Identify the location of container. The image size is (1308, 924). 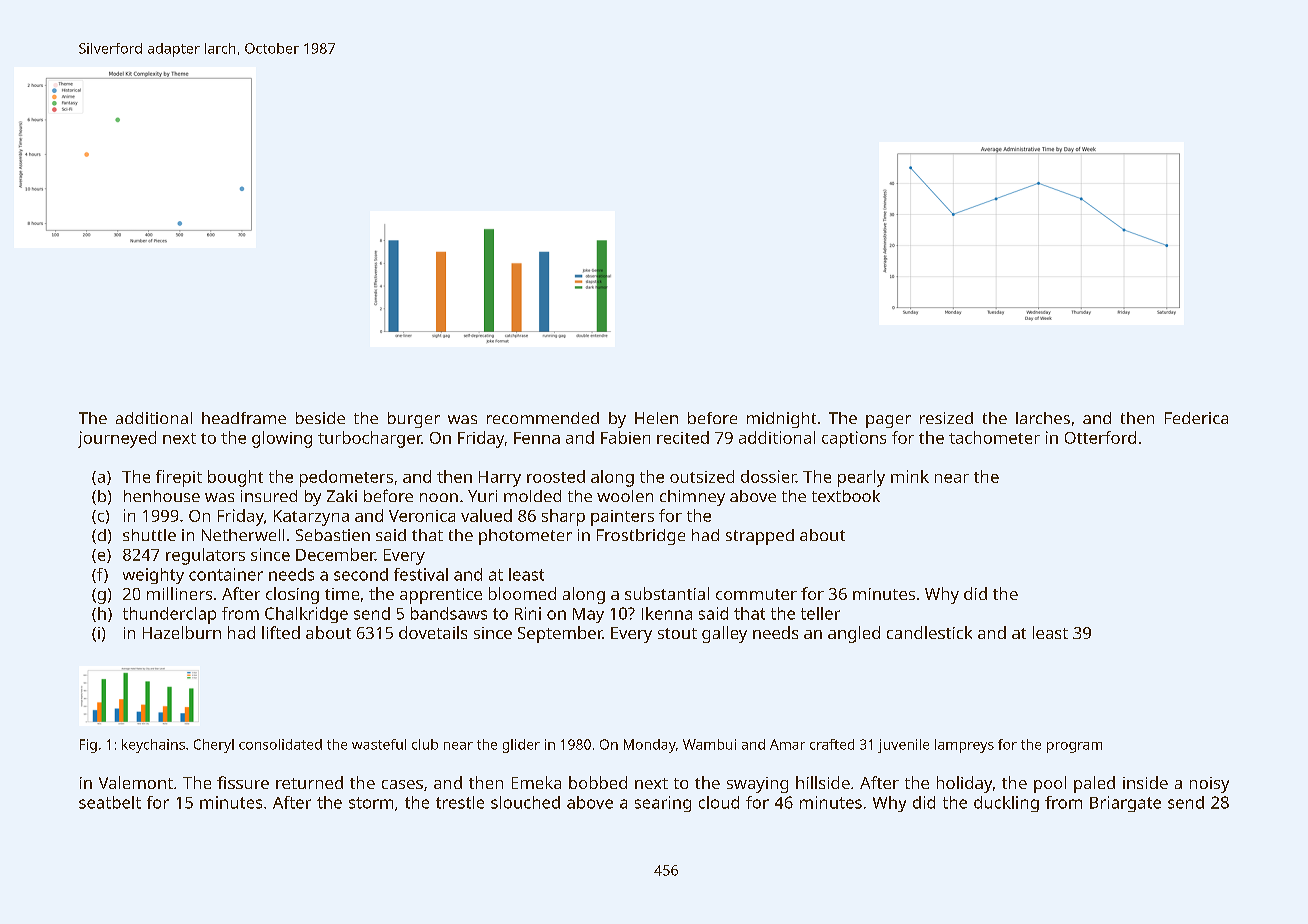
(226, 574).
